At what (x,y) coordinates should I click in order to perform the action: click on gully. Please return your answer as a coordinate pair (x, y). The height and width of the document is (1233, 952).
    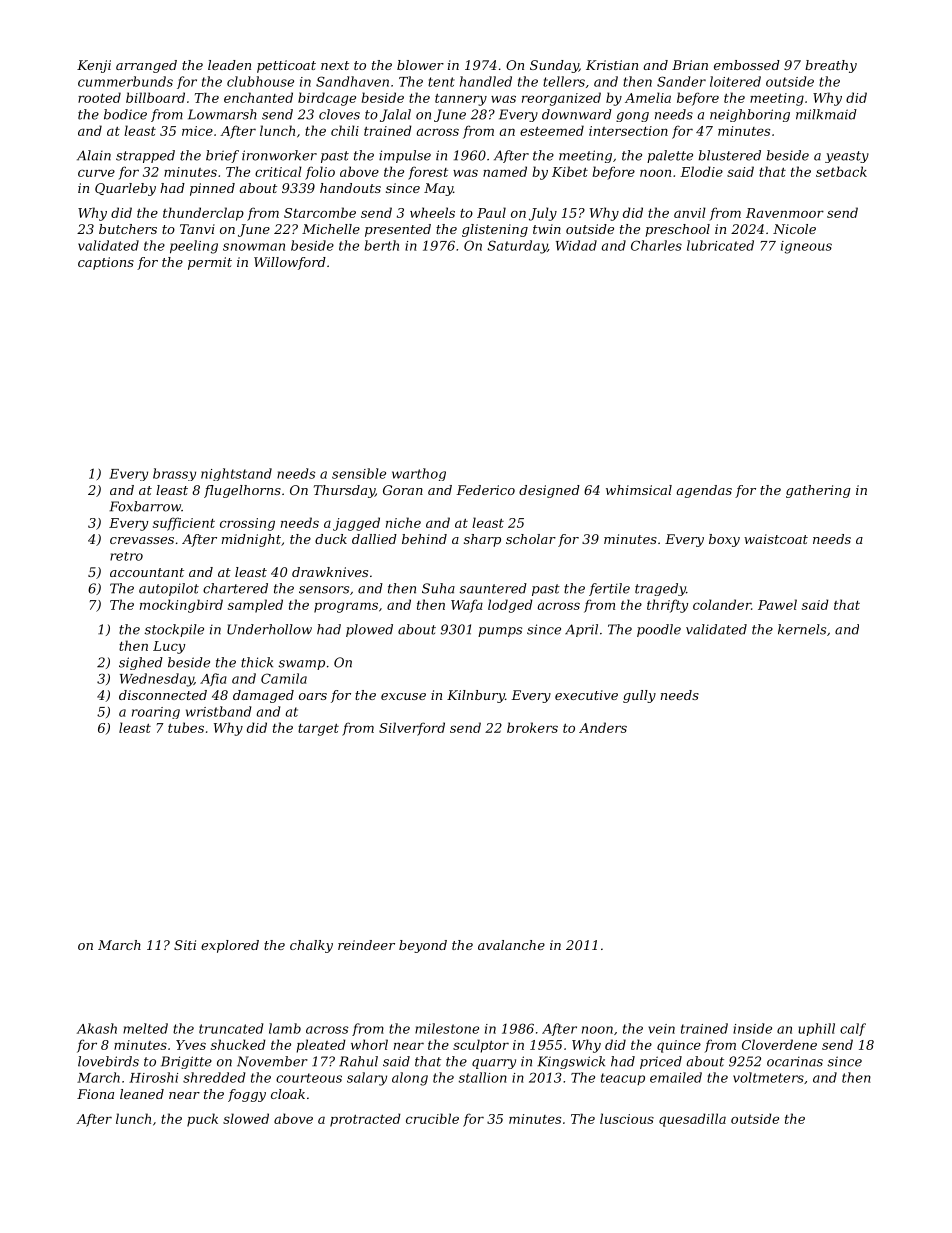
    Looking at the image, I should click on (639, 696).
